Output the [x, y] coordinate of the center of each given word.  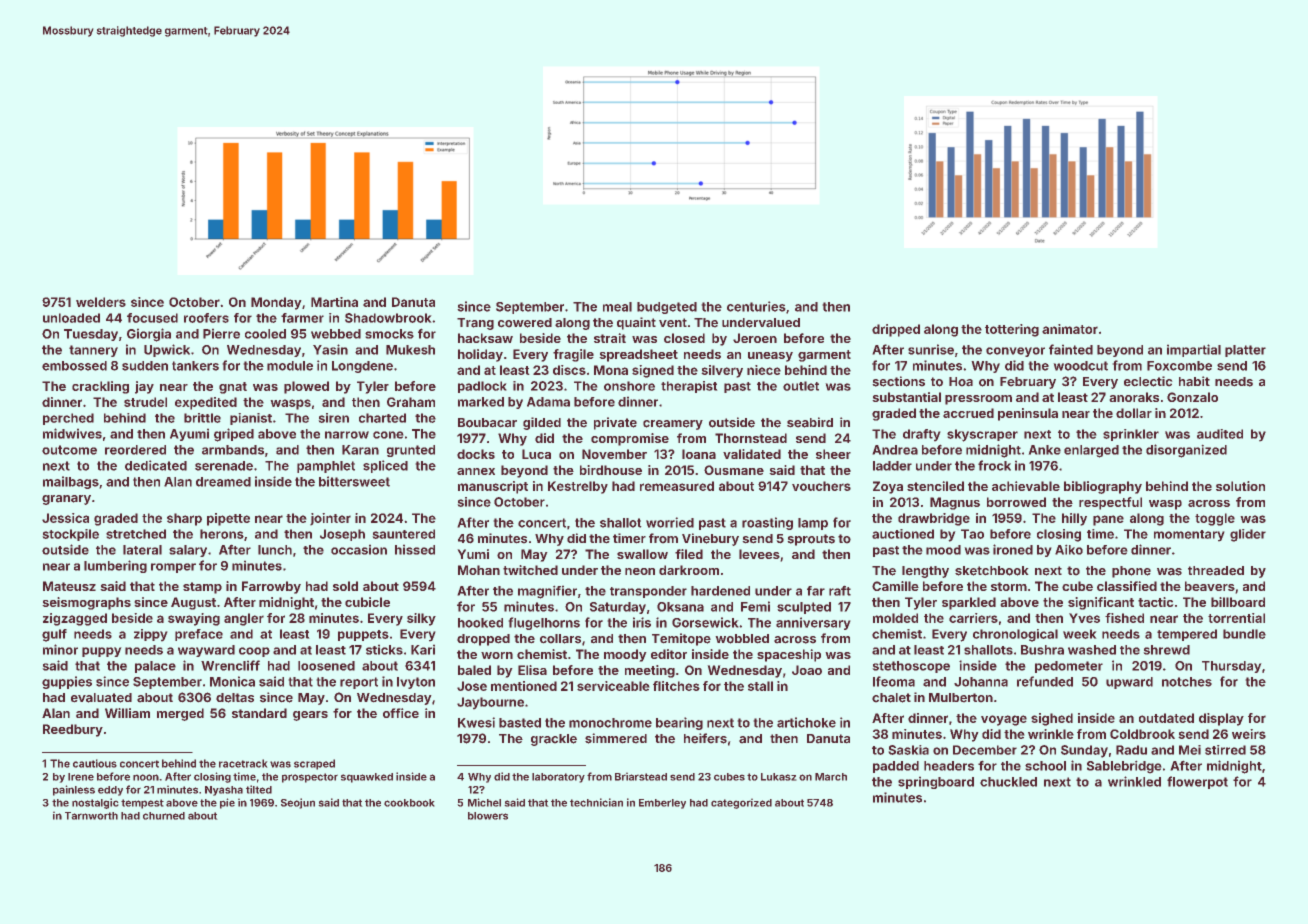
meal [617, 307]
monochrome [610, 723]
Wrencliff [230, 665]
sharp [184, 519]
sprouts [811, 540]
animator [1070, 329]
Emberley [662, 804]
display [1221, 719]
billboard [1238, 602]
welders [101, 302]
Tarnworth [91, 816]
